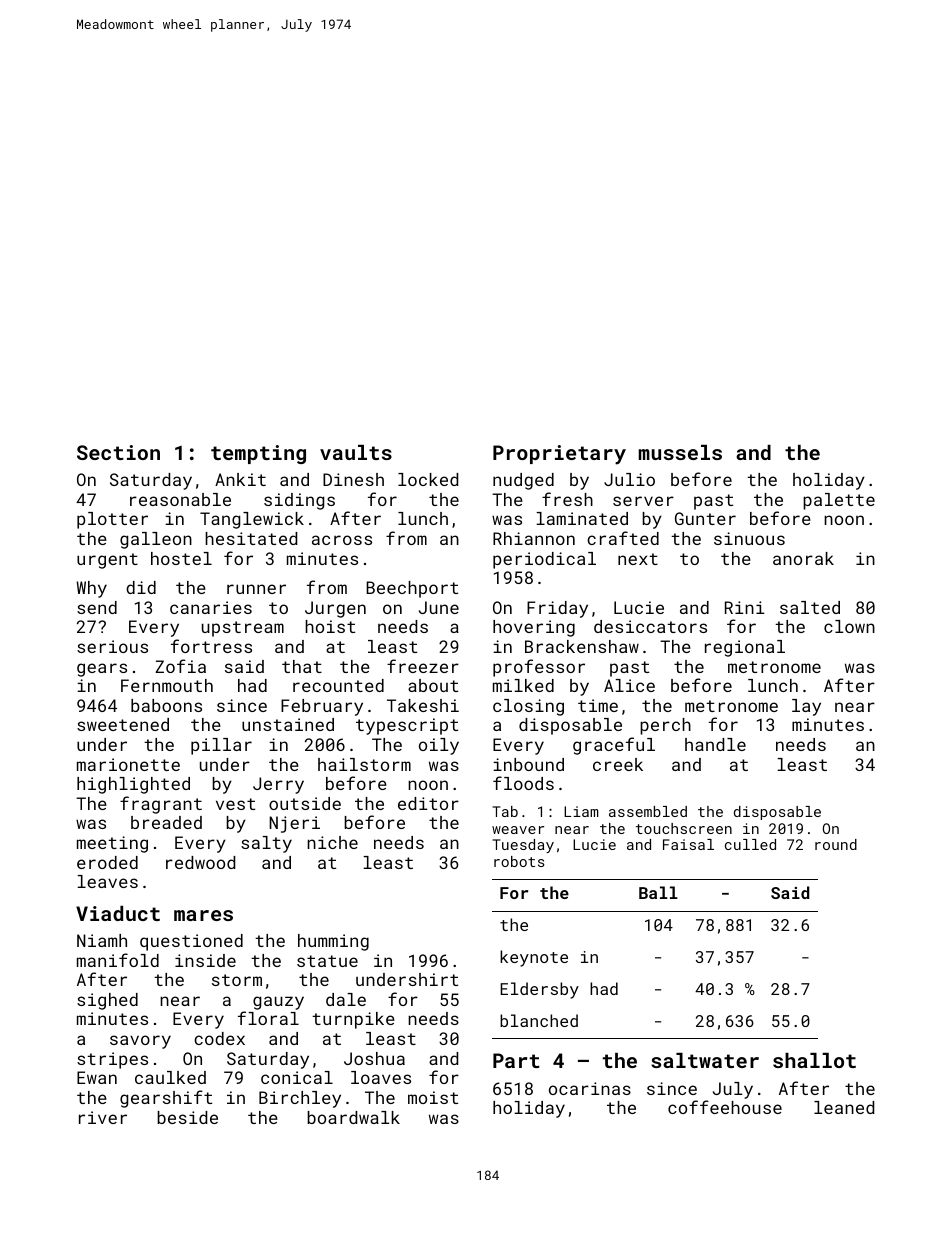 This screenshot has height=1233, width=952. I want to click on vaults, so click(356, 452).
